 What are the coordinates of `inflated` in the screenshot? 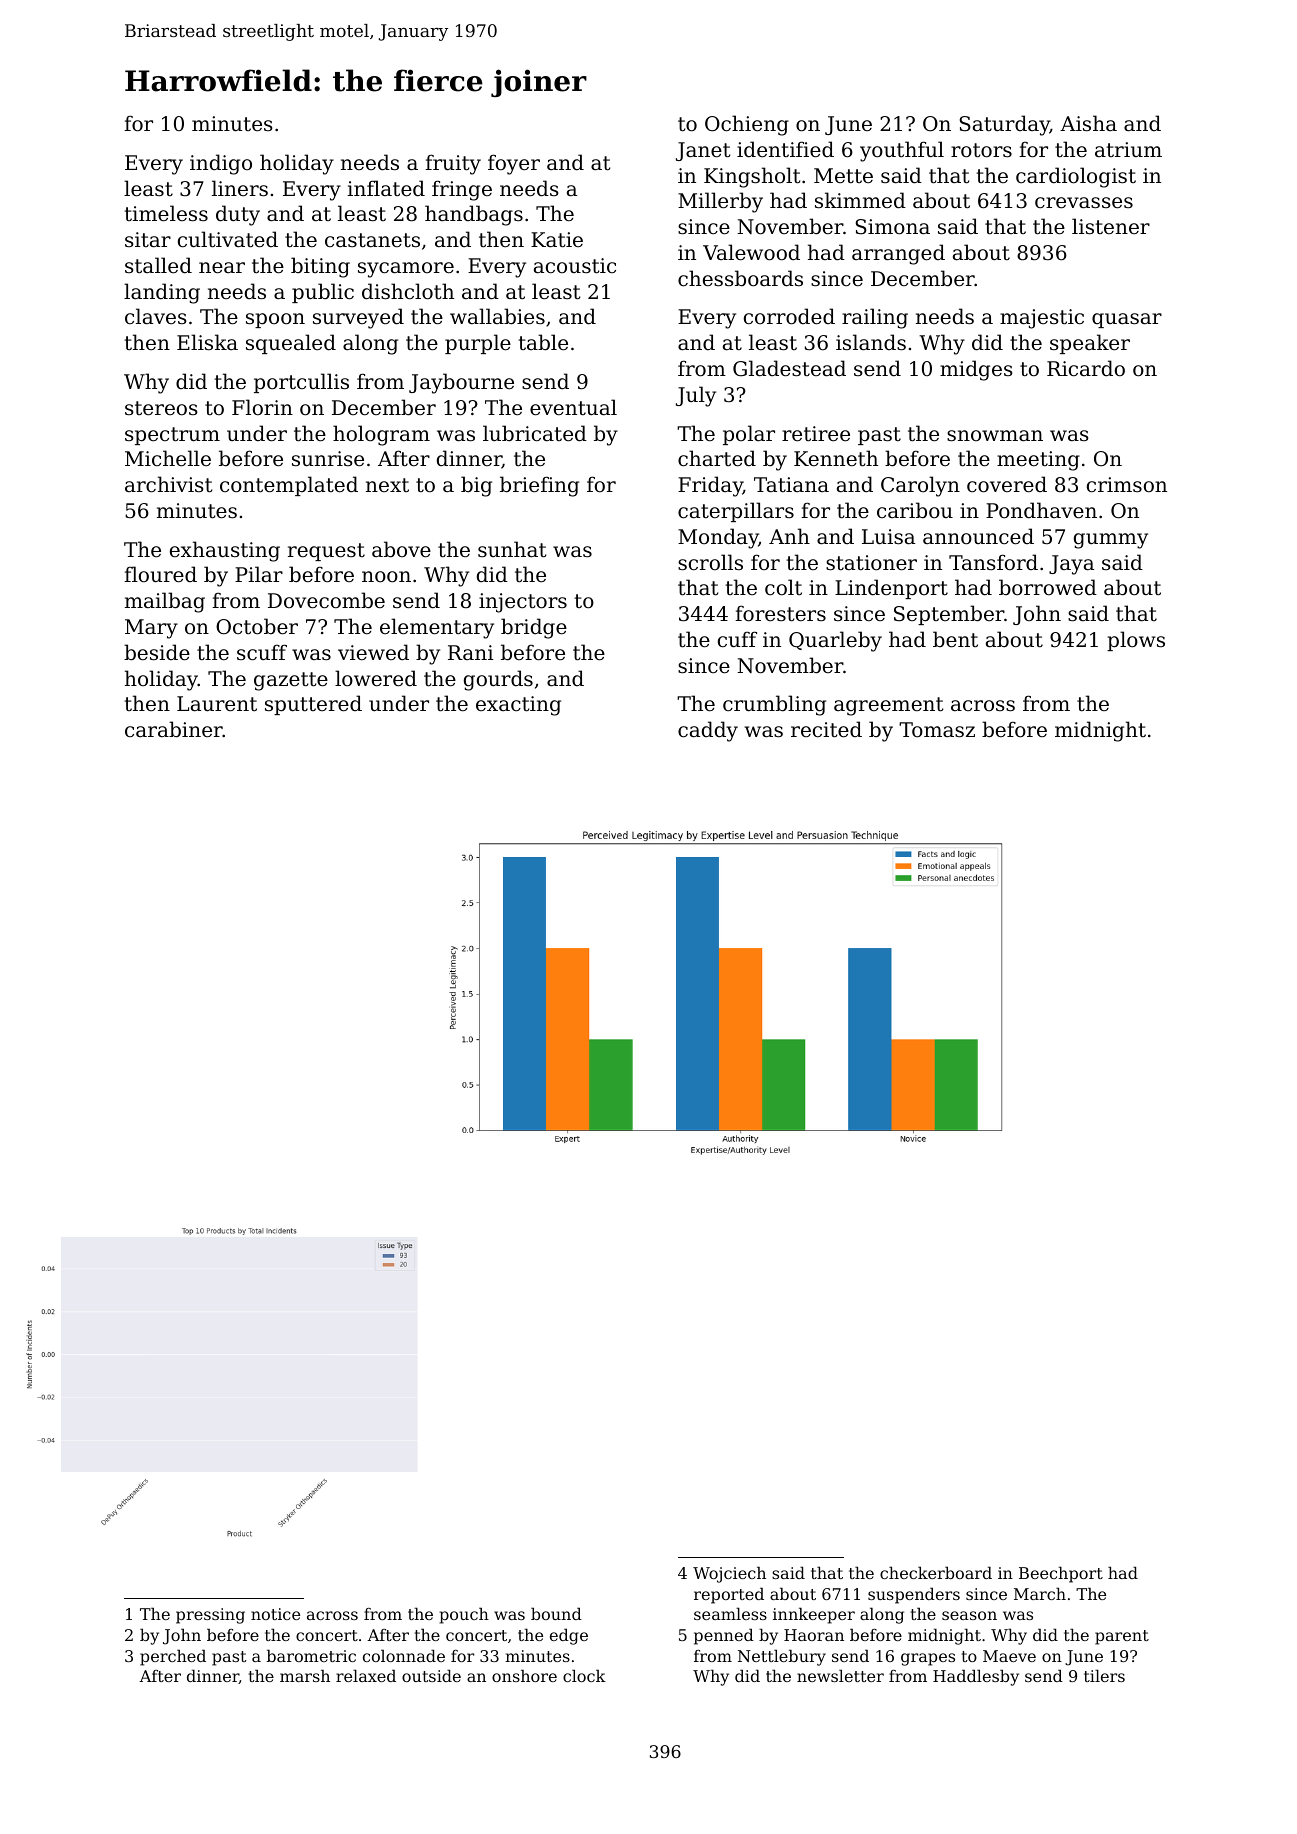 It's located at (386, 188).
